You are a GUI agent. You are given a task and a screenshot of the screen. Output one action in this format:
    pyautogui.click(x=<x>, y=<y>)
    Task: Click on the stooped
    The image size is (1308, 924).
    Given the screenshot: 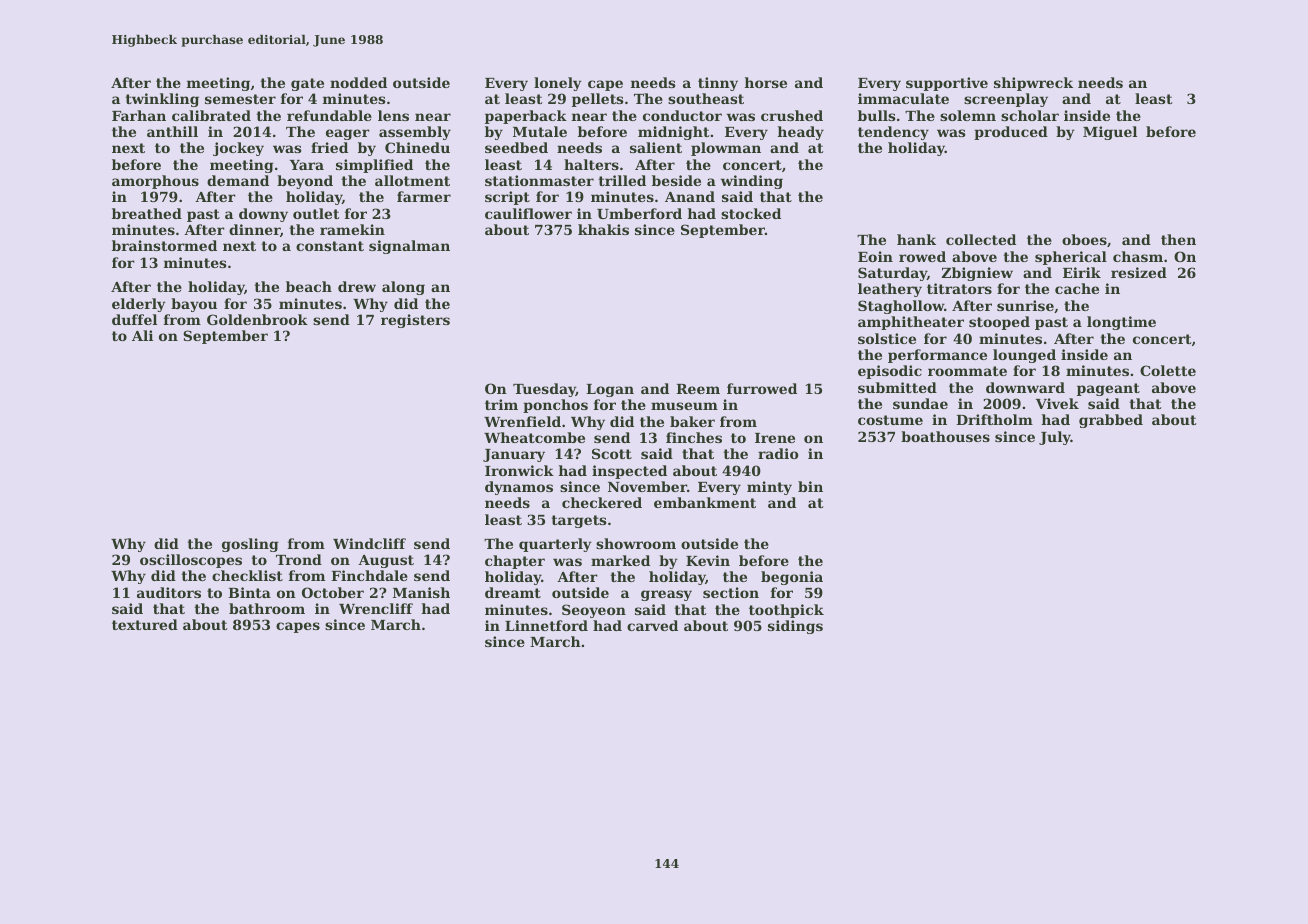 What is the action you would take?
    pyautogui.click(x=999, y=323)
